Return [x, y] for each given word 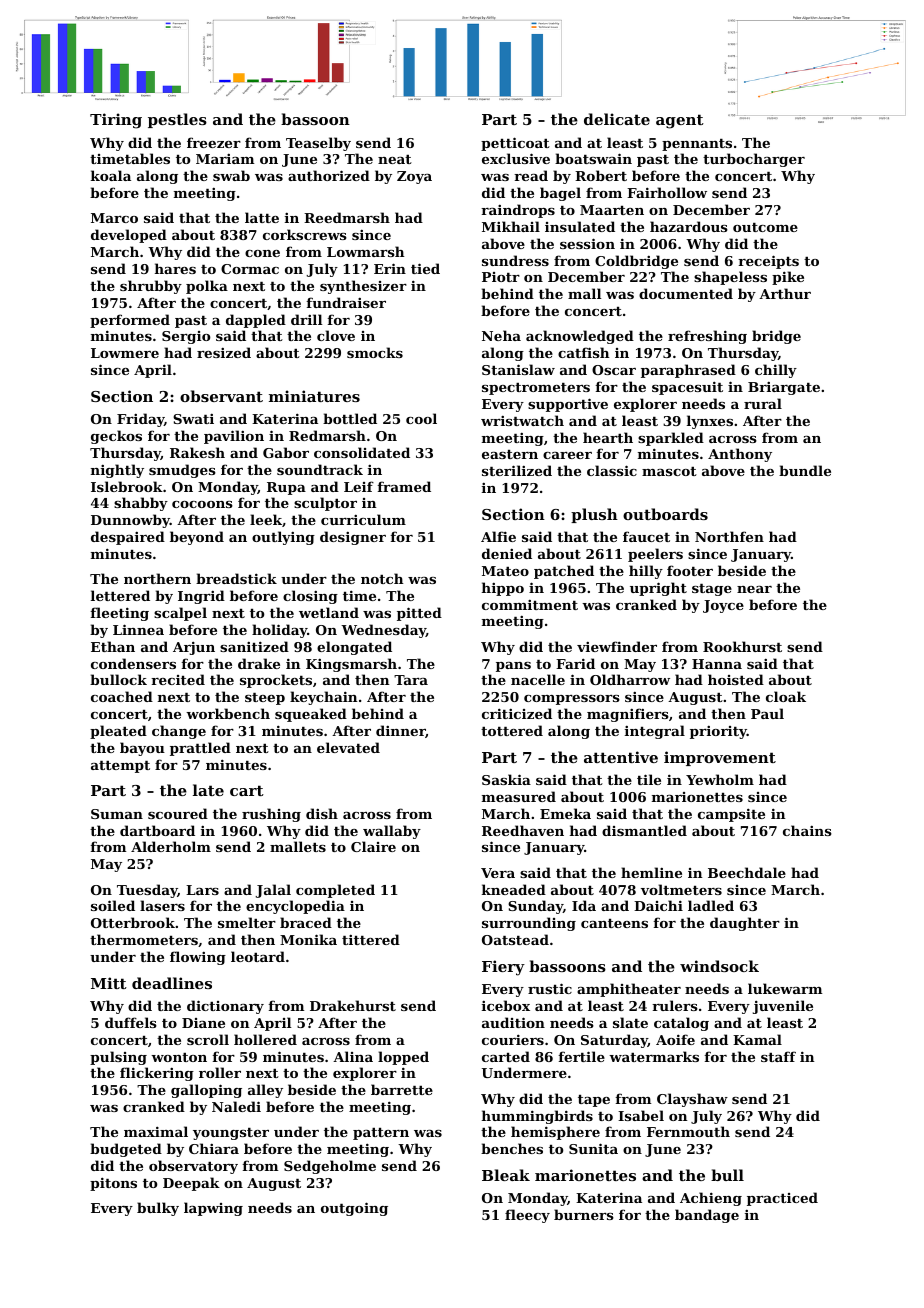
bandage [707, 1216]
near [754, 589]
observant [221, 396]
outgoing [354, 1209]
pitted [419, 614]
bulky [158, 1209]
